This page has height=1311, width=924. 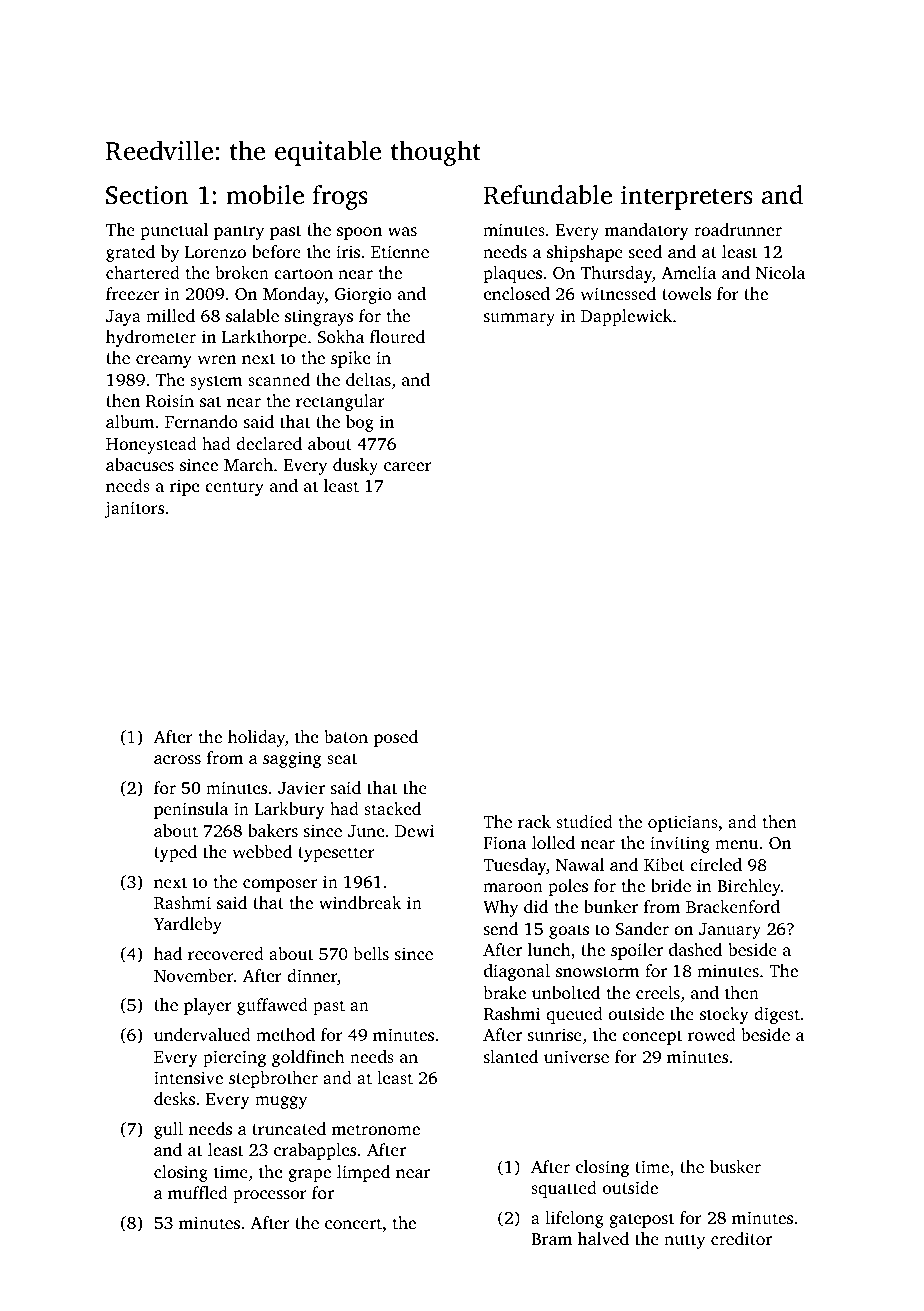 I want to click on interpreters, so click(x=687, y=198).
